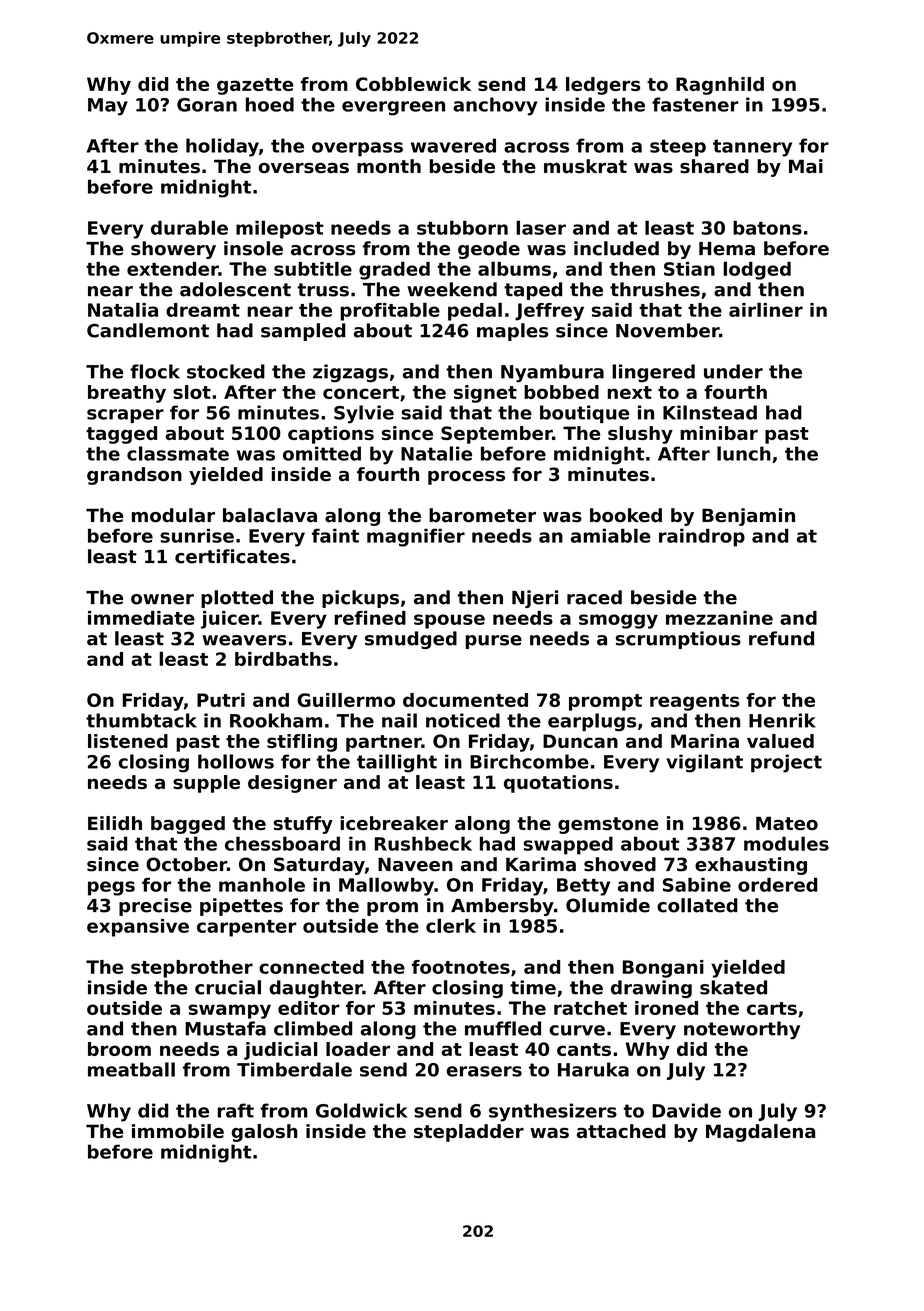  I want to click on albums, so click(514, 268).
